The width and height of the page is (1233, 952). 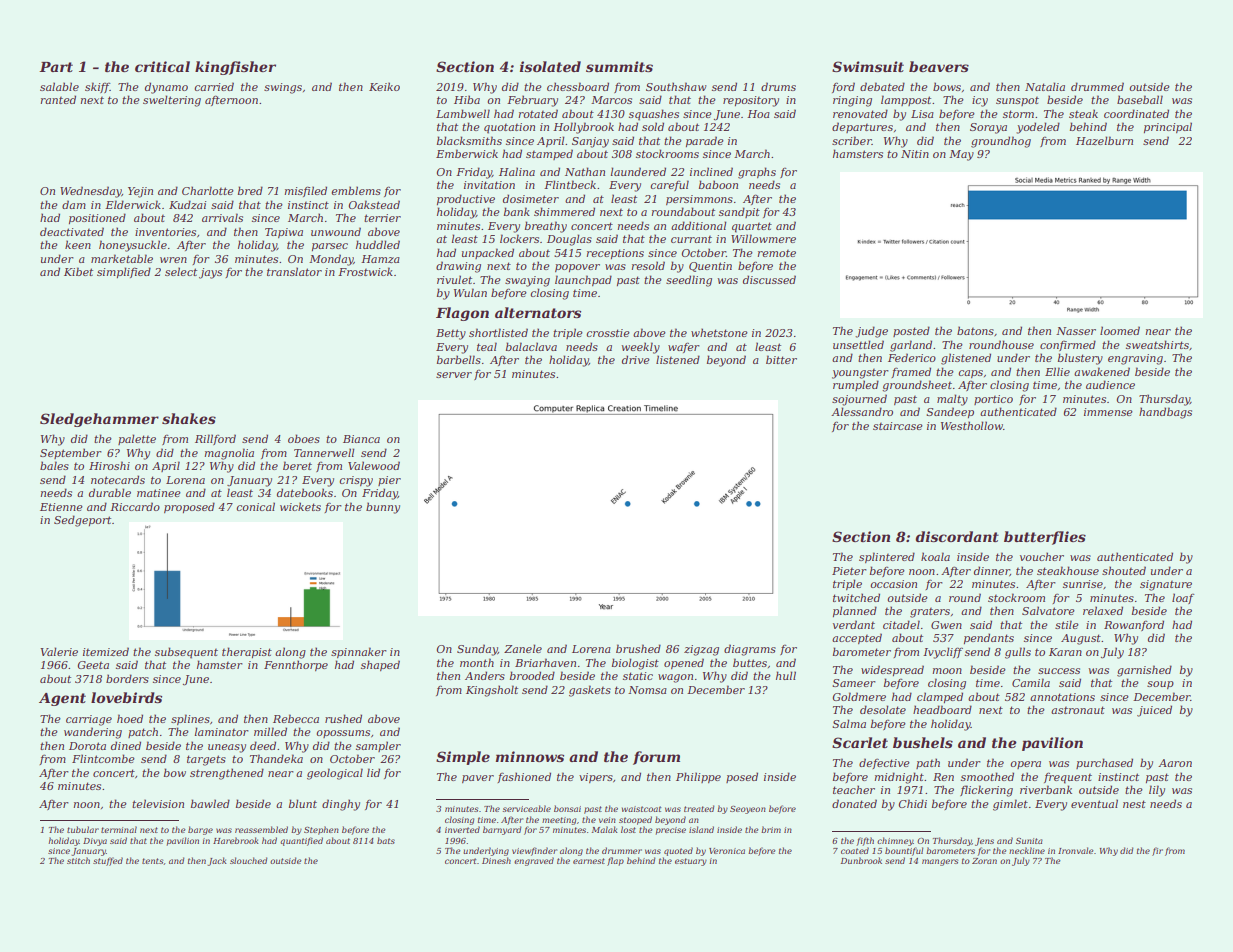 What do you see at coordinates (642, 809) in the page?
I see `waistcoat` at bounding box center [642, 809].
